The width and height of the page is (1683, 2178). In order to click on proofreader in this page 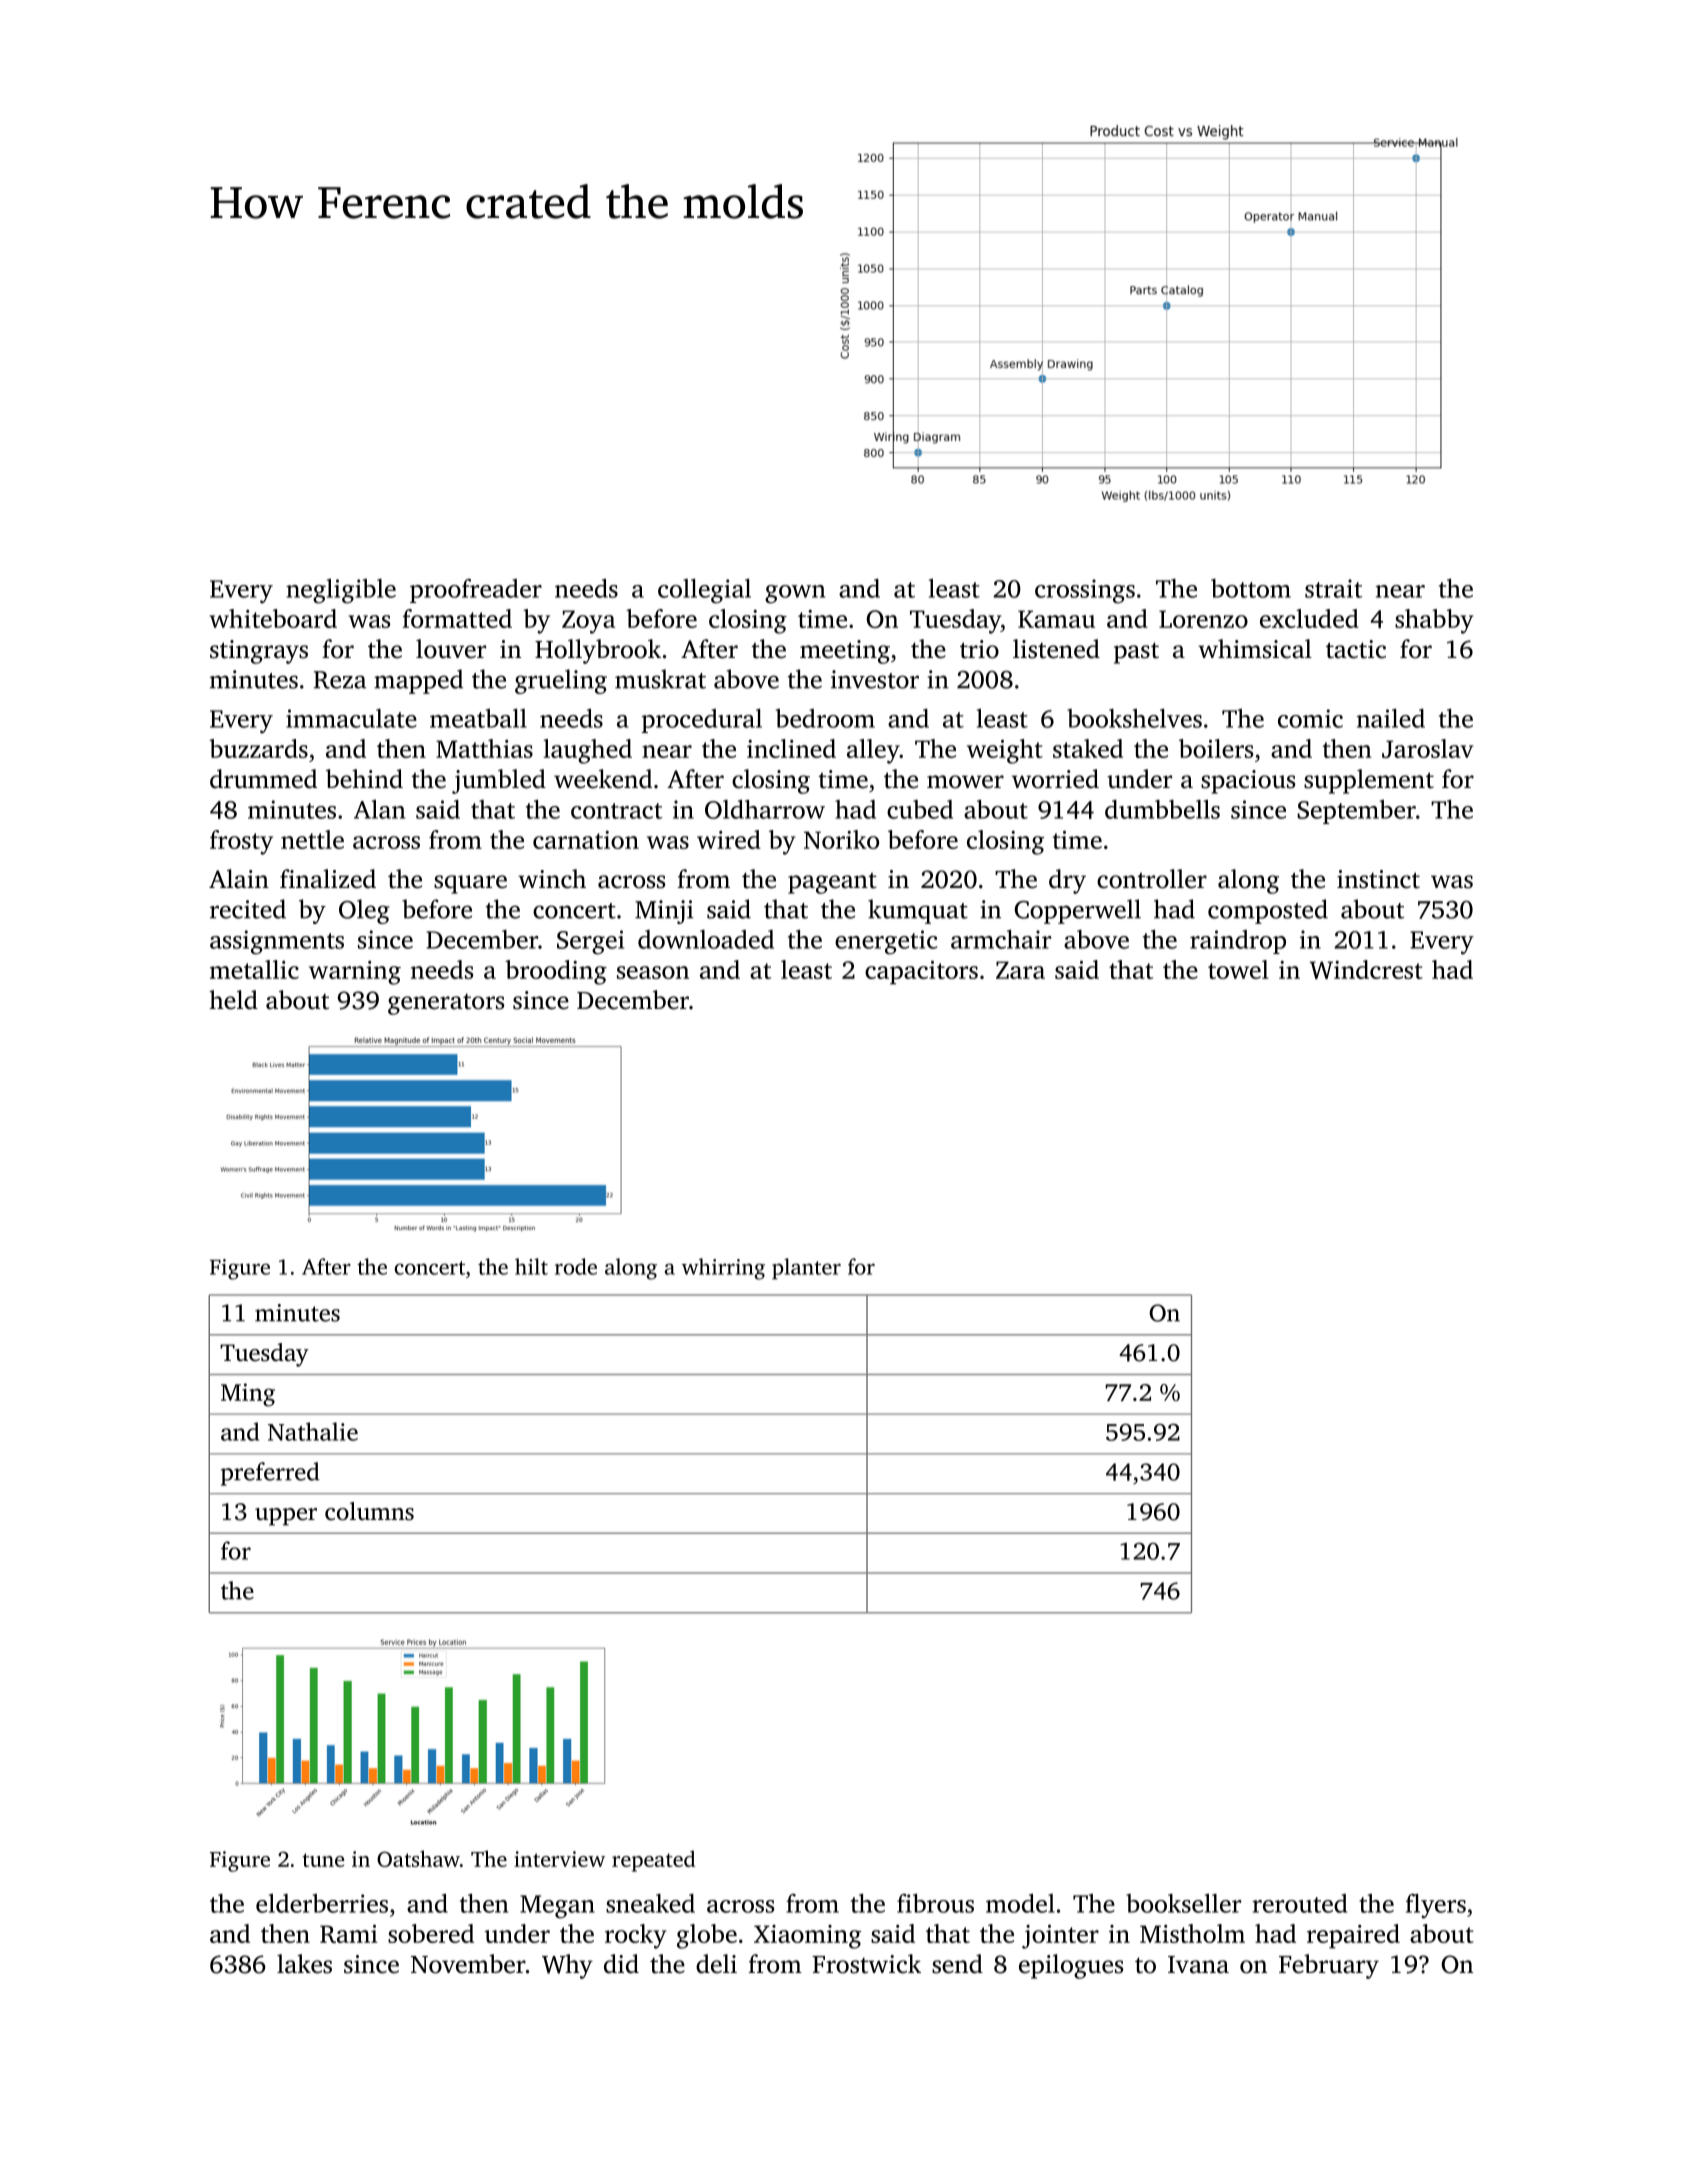, I will do `click(476, 591)`.
